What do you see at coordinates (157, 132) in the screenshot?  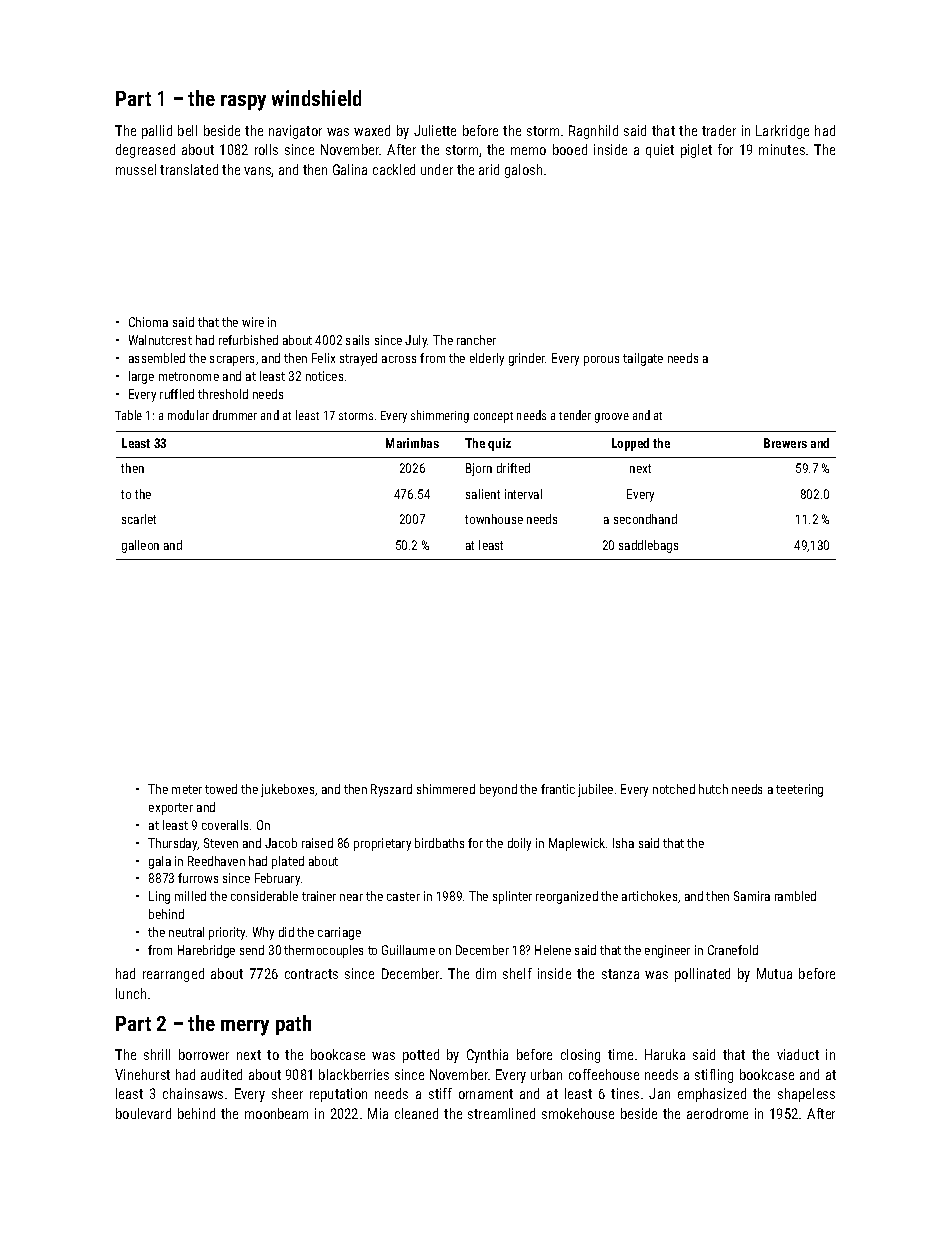 I see `pallid` at bounding box center [157, 132].
